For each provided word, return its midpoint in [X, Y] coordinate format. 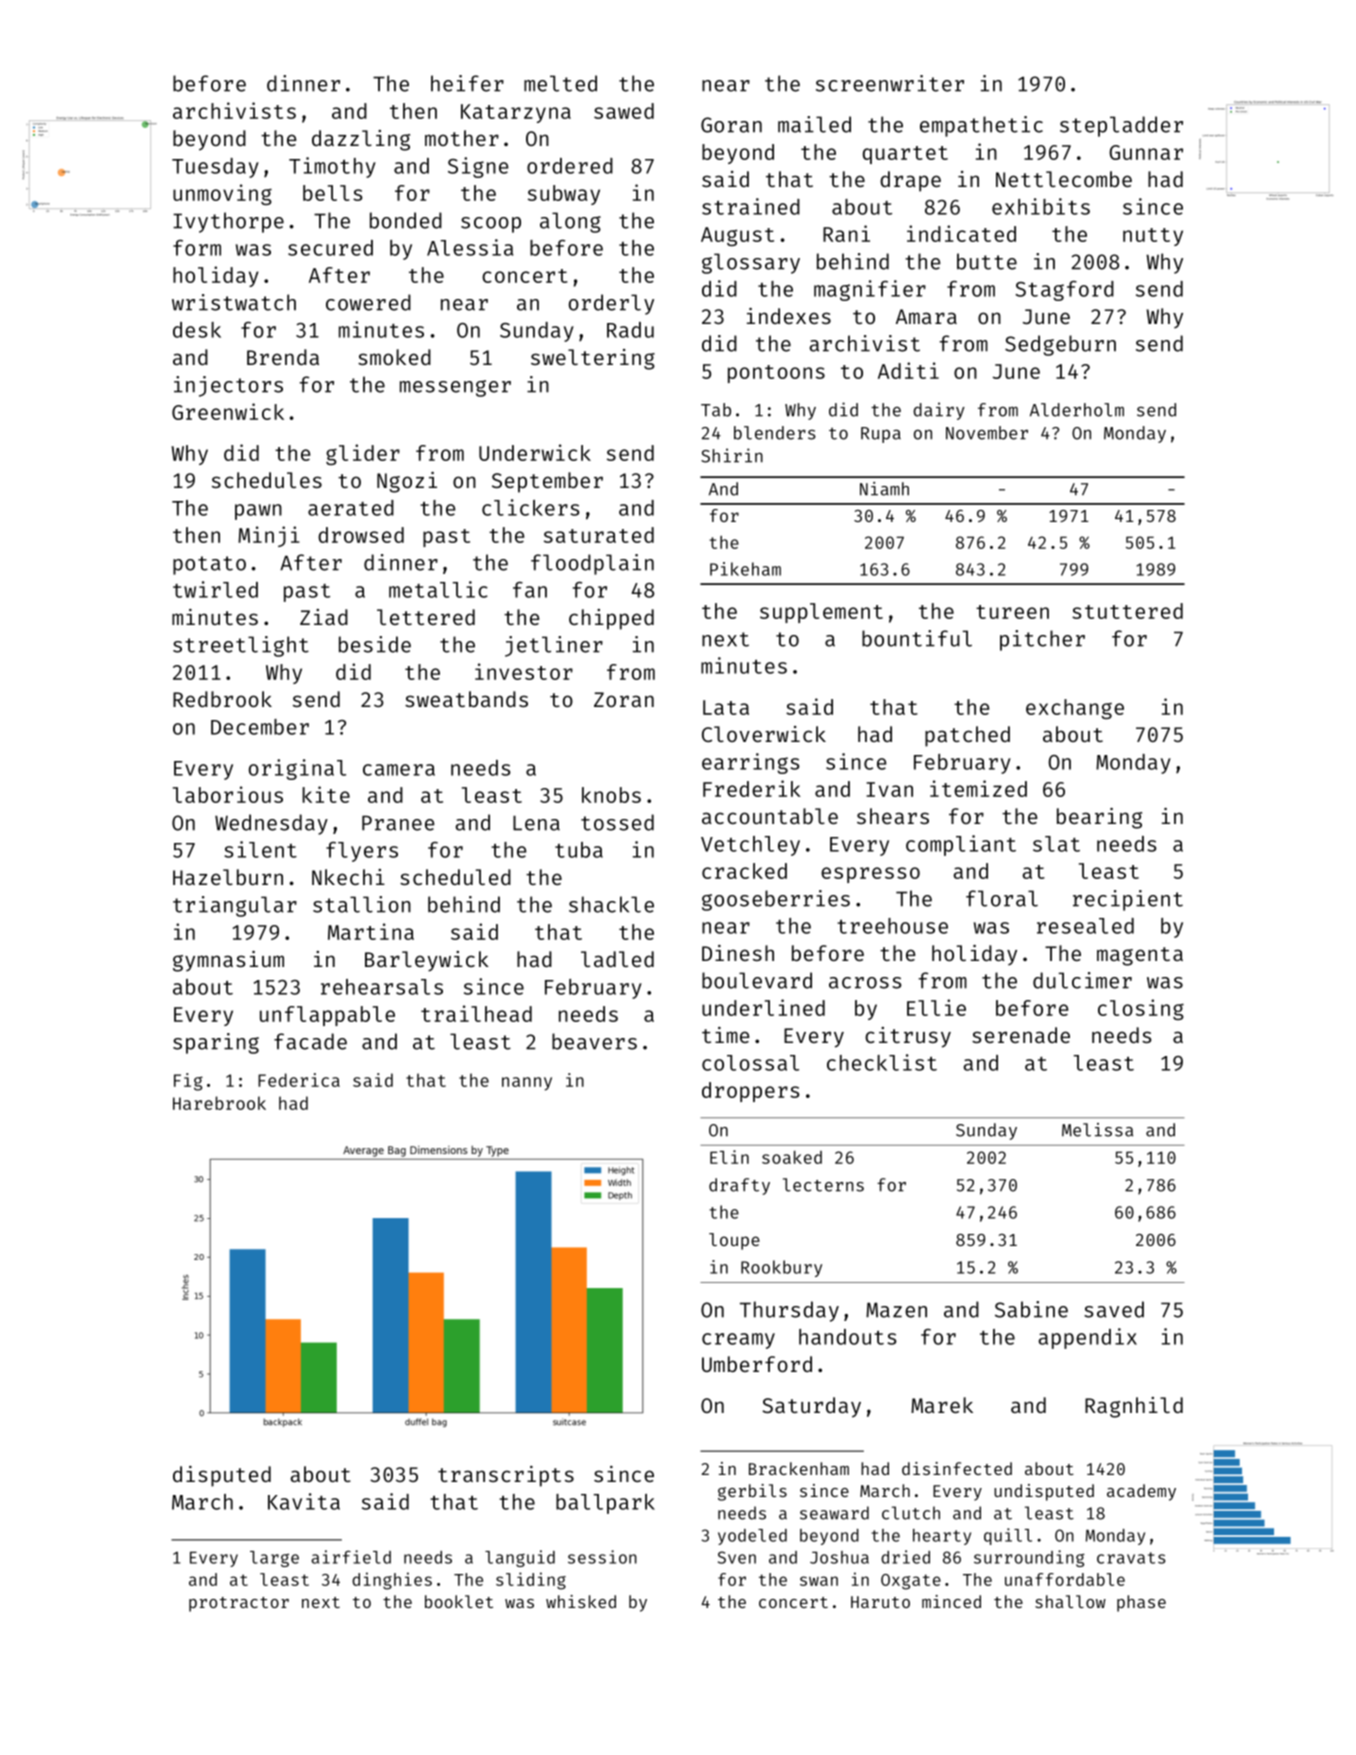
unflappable [327, 1016]
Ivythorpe [228, 222]
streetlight [241, 646]
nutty [1153, 237]
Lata [726, 707]
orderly [611, 304]
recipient [1128, 900]
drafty [739, 1186]
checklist [882, 1062]
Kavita [304, 1501]
